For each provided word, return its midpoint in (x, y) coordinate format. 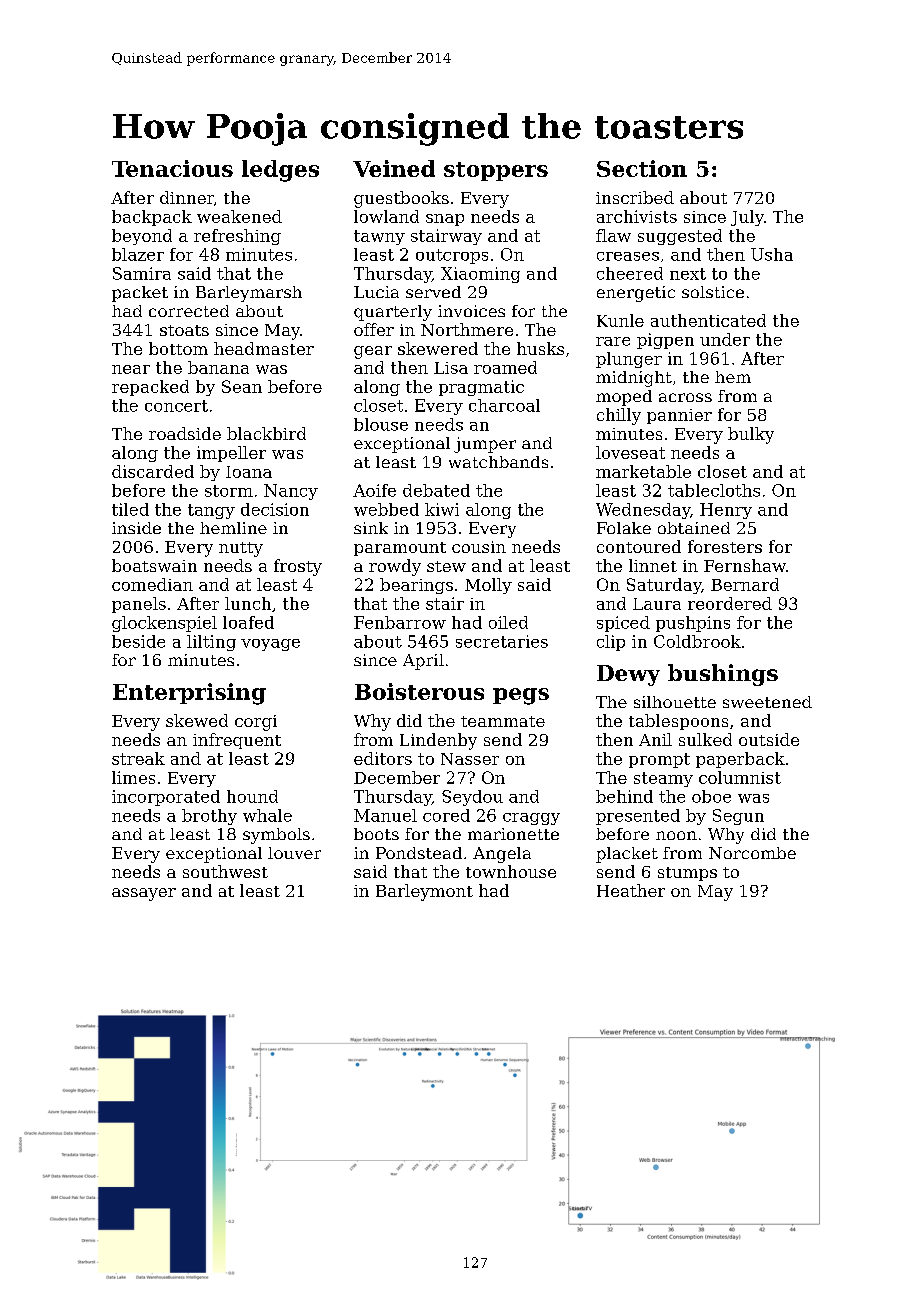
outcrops (452, 256)
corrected (189, 311)
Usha (772, 254)
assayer (144, 894)
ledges (280, 171)
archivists (637, 216)
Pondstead (419, 853)
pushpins (693, 624)
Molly (488, 586)
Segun (738, 817)
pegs (521, 696)
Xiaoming (480, 275)
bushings (723, 675)
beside (138, 641)
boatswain (154, 565)
